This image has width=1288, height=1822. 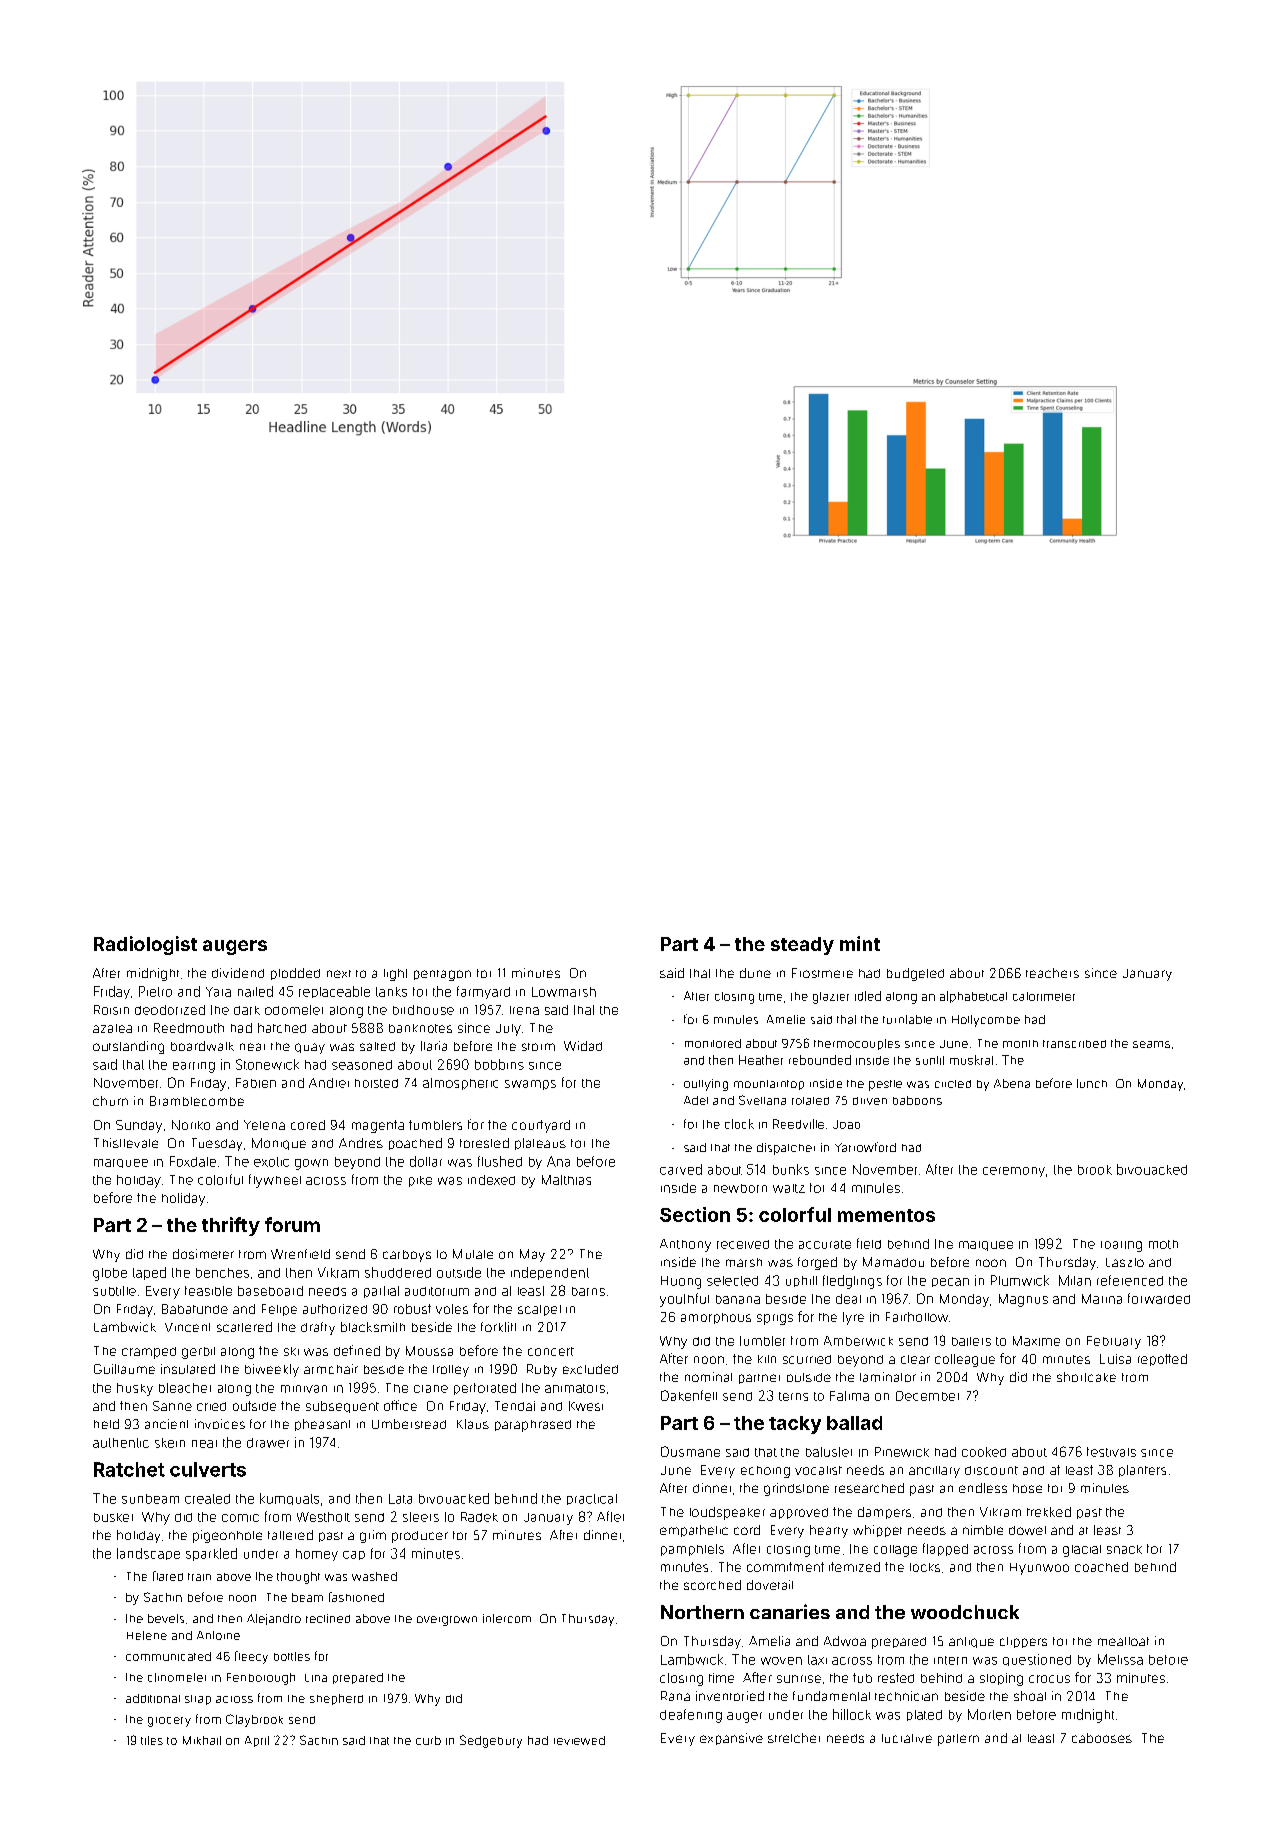 I want to click on Maxime, so click(x=1036, y=1341).
